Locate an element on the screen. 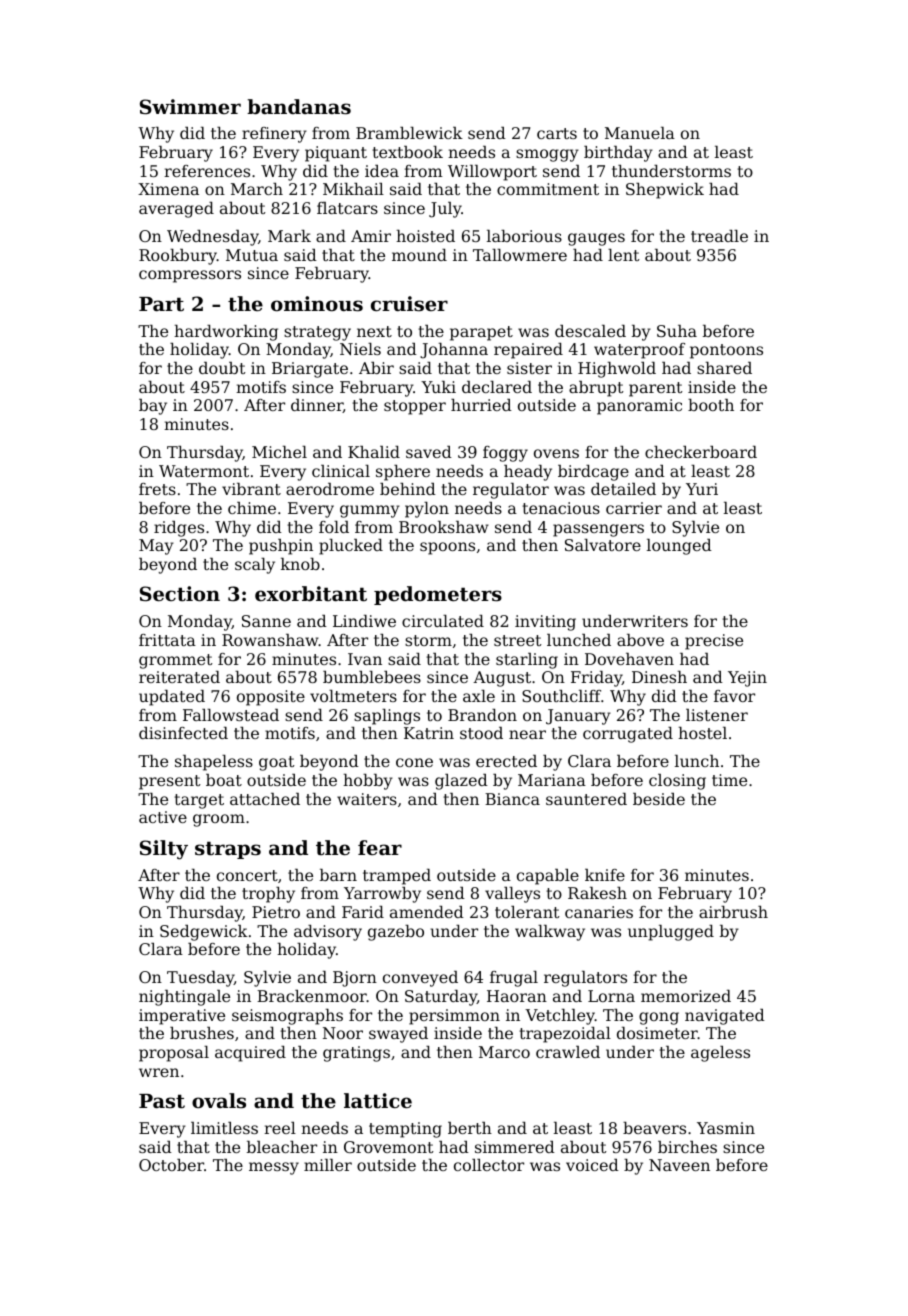  stopper is located at coordinates (415, 407).
